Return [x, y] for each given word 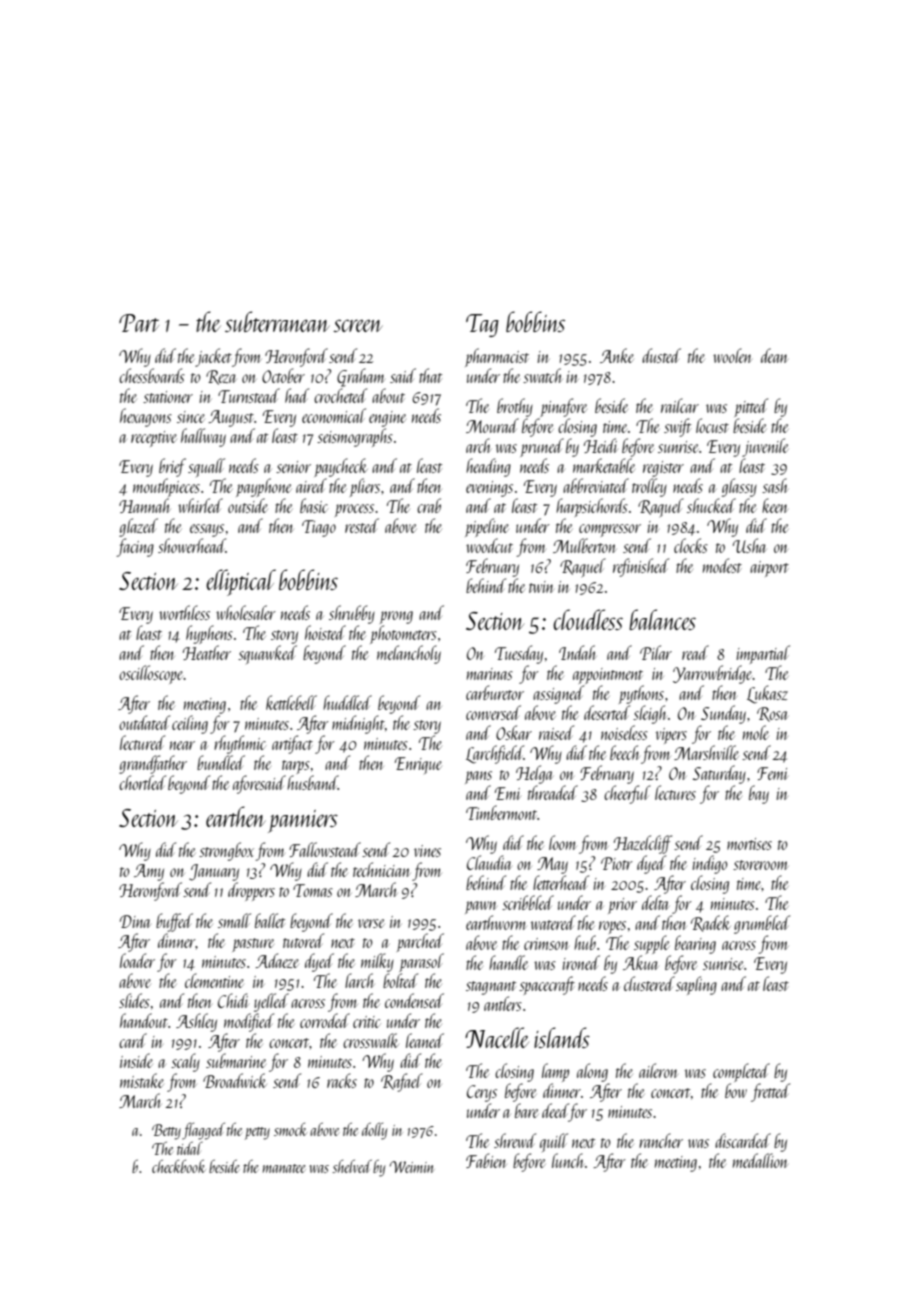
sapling [696, 985]
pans [478, 777]
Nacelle [497, 1037]
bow [736, 1090]
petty [257, 1133]
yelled [271, 1002]
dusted [661, 355]
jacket [213, 357]
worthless [184, 612]
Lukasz [767, 694]
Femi [772, 773]
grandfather [153, 764]
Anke [617, 355]
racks [342, 1080]
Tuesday [519, 654]
